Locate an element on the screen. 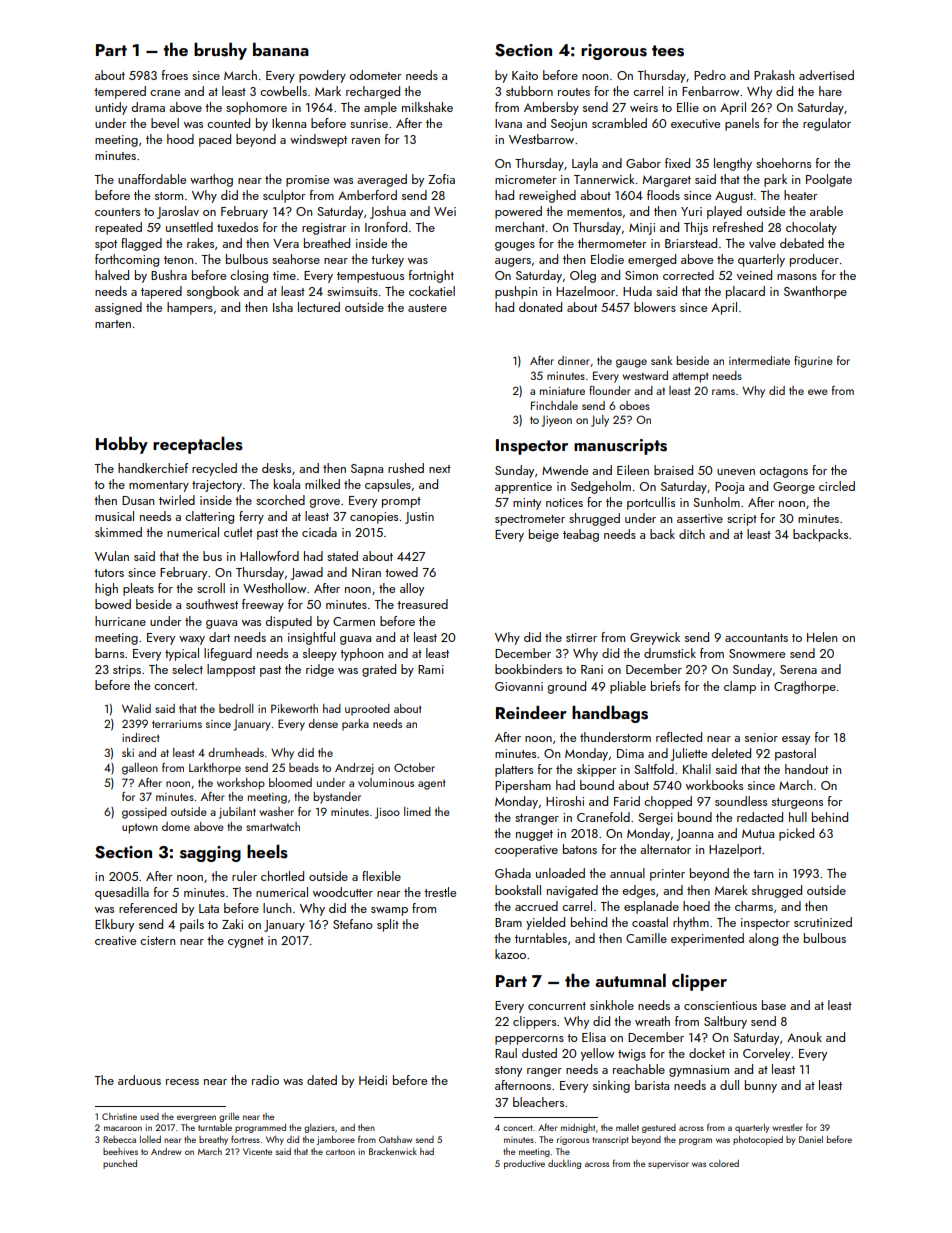  Zofia is located at coordinates (441, 179).
